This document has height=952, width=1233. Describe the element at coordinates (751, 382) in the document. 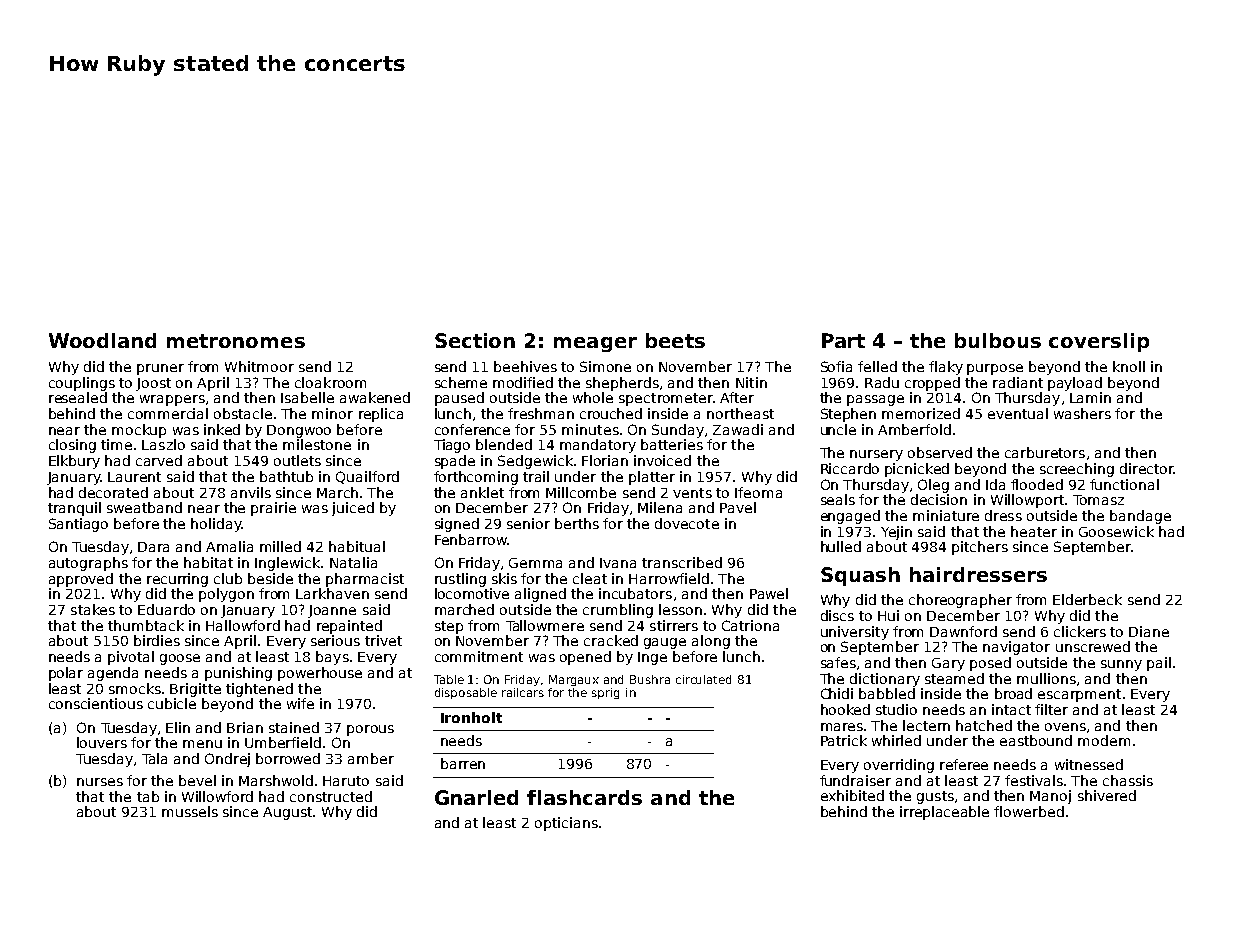

I see `Nitin` at that location.
